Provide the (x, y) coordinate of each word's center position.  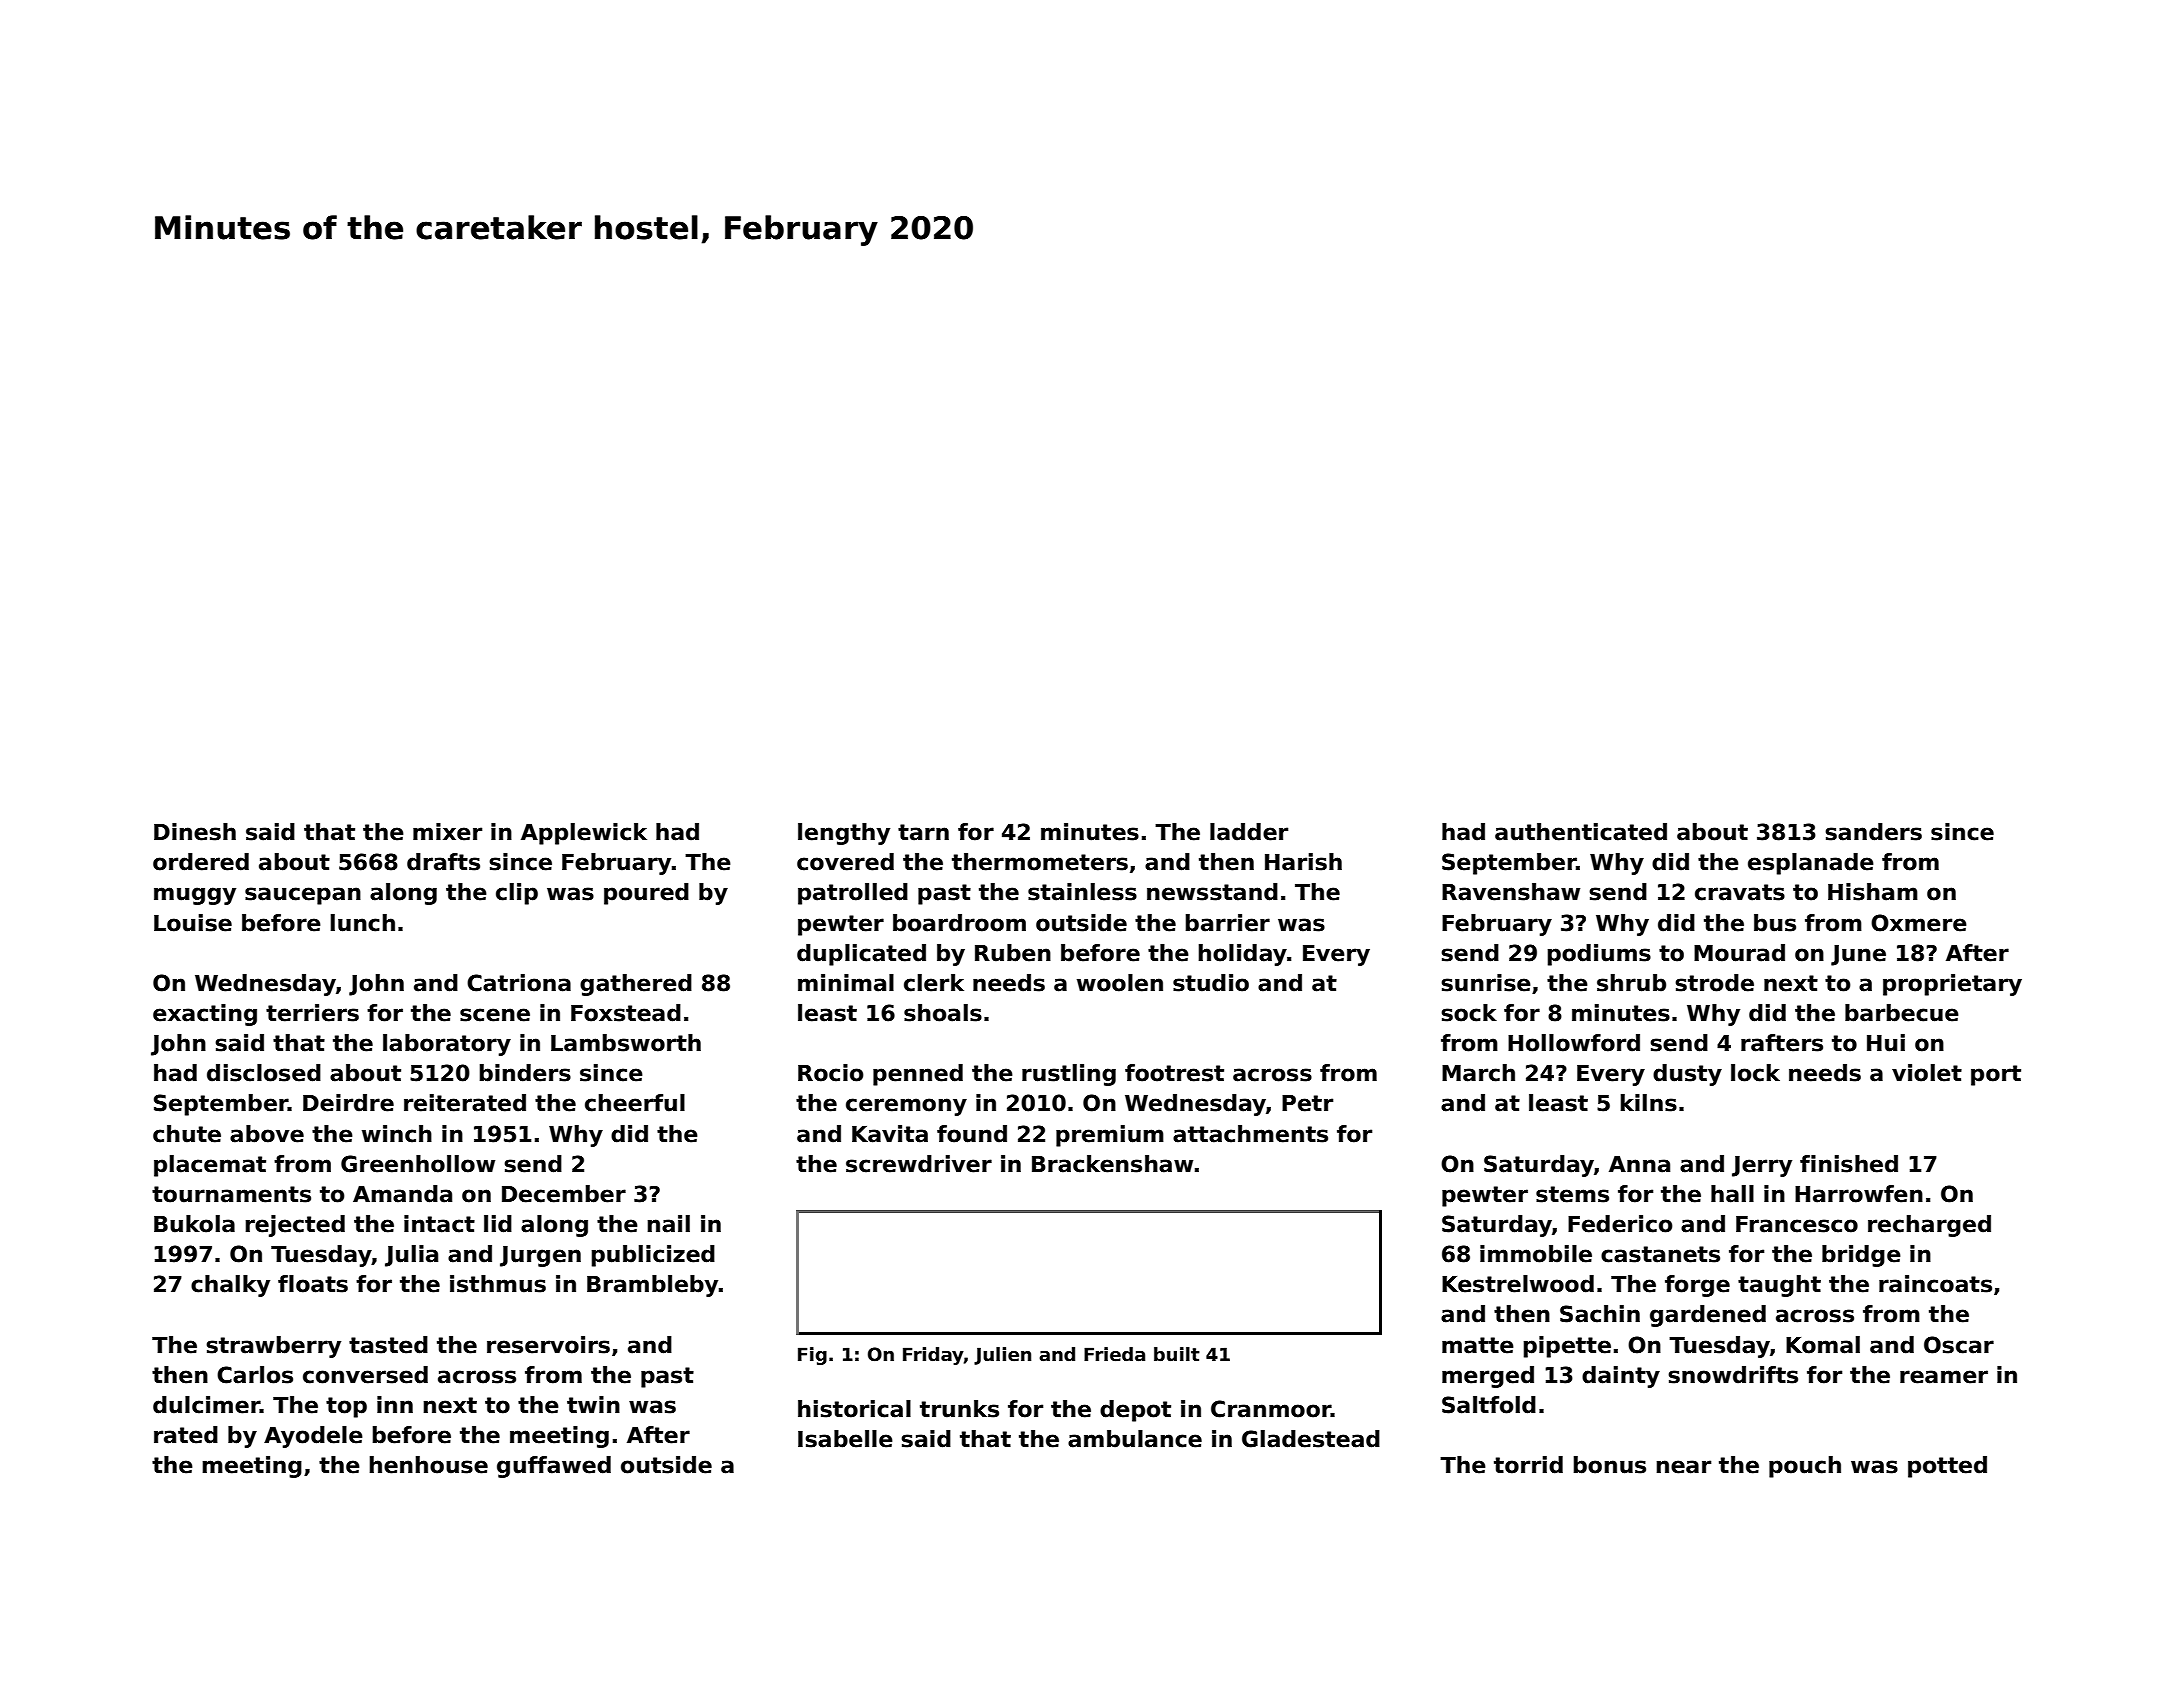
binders (525, 1073)
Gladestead (1311, 1439)
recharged (1929, 1226)
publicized (653, 1256)
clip (517, 894)
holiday (1242, 955)
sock (1469, 1013)
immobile (1536, 1254)
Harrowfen (1859, 1194)
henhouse (428, 1465)
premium (1110, 1136)
